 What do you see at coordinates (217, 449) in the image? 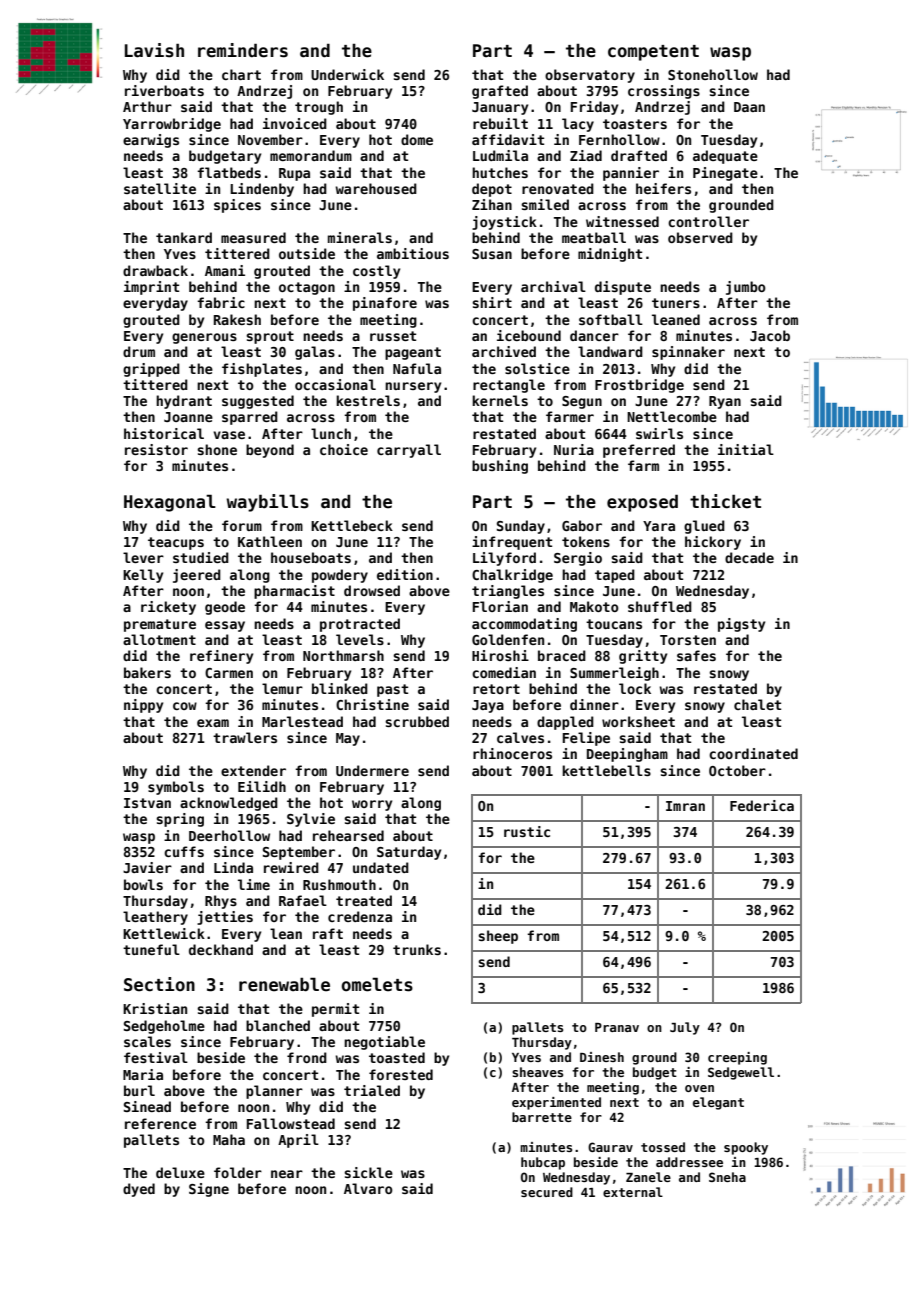
I see `shone` at bounding box center [217, 449].
